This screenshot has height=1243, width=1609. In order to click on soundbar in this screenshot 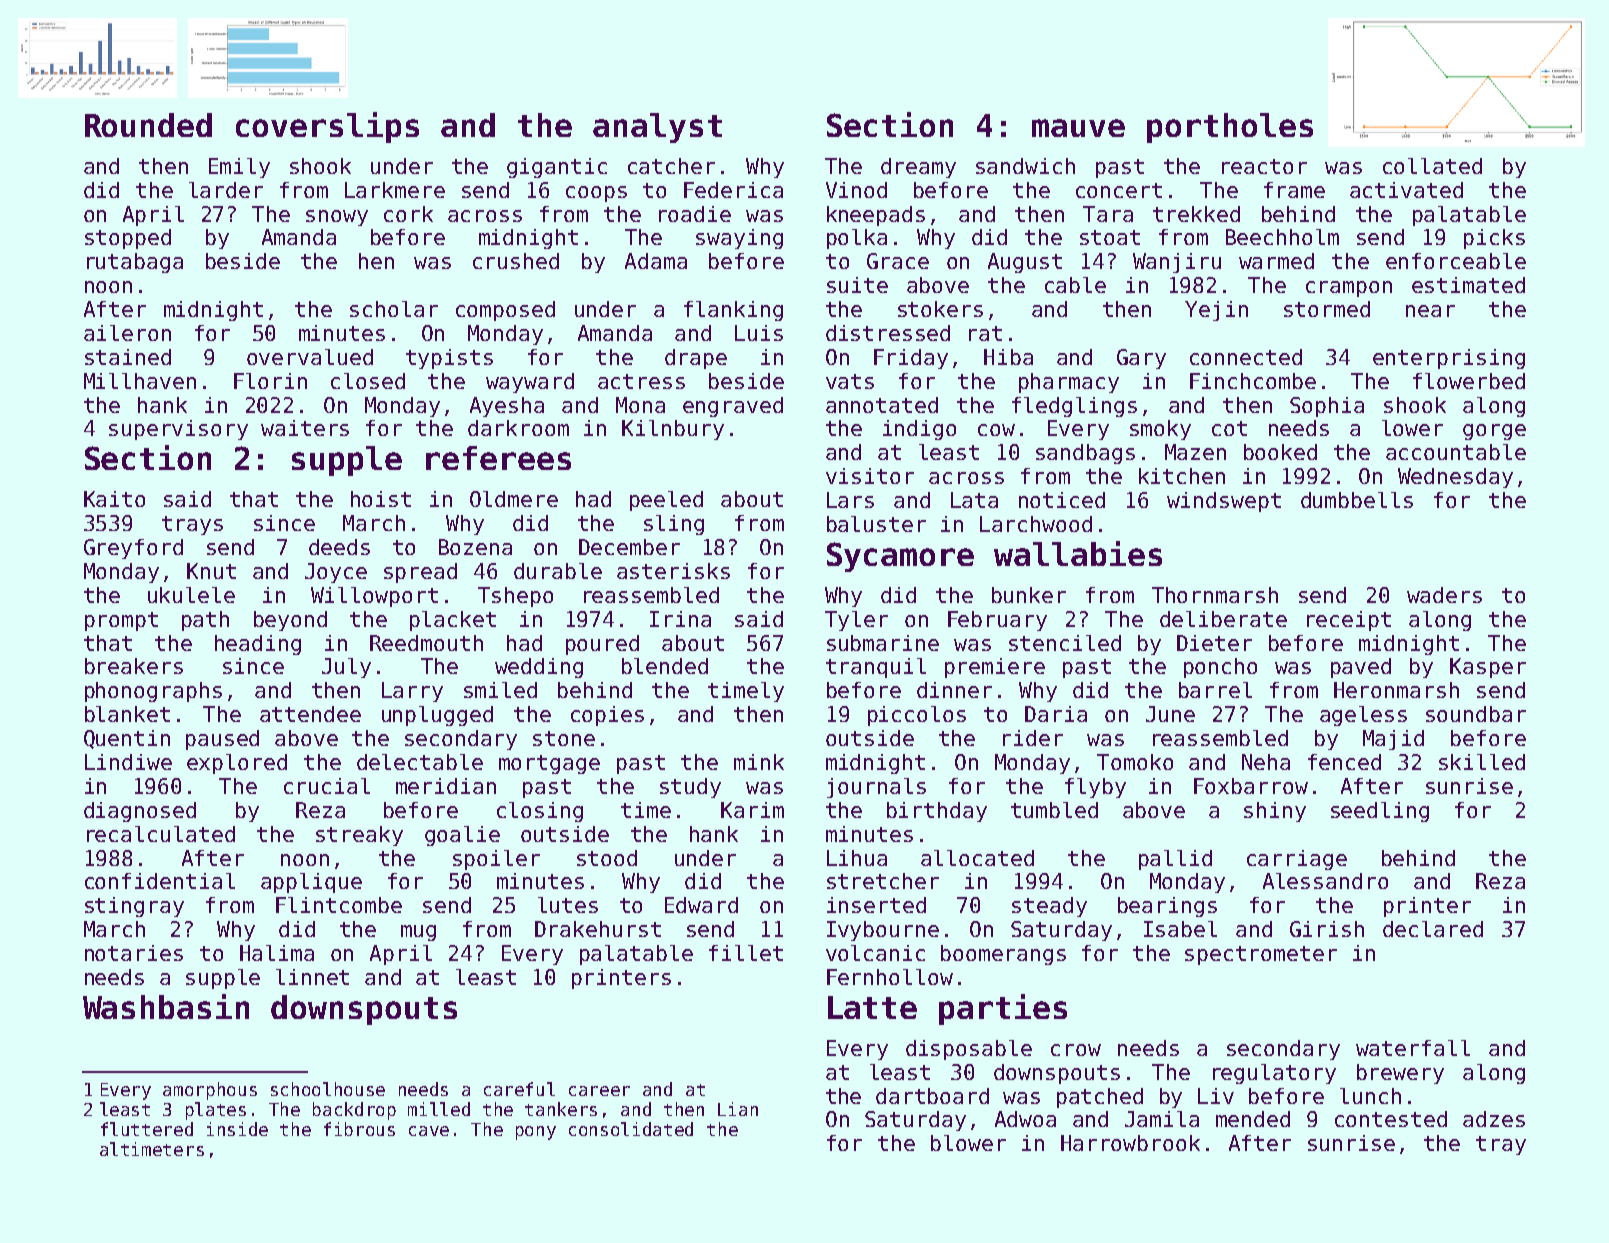, I will do `click(1476, 714)`.
